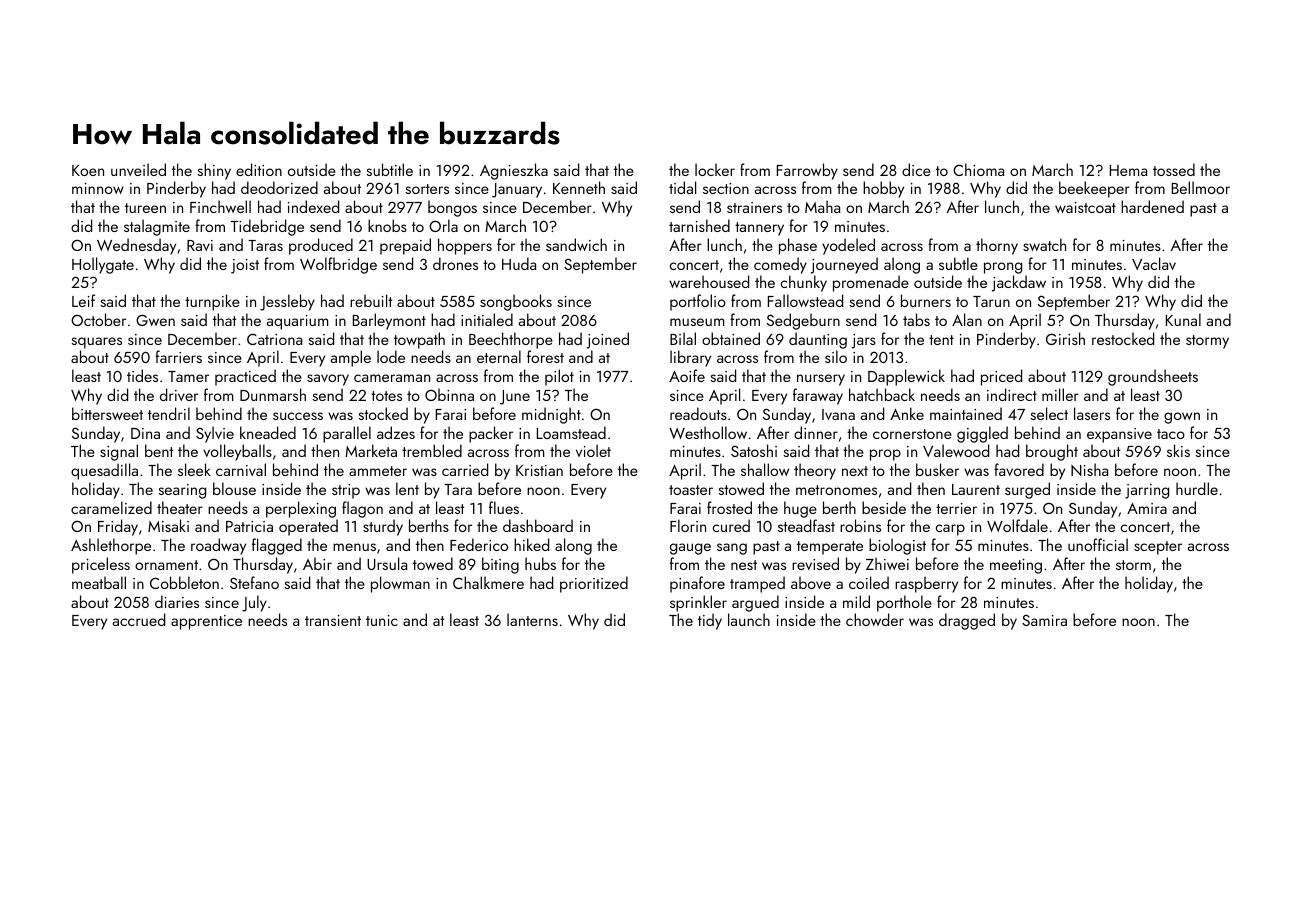 Image resolution: width=1308 pixels, height=924 pixels. Describe the element at coordinates (259, 169) in the image. I see `edition` at that location.
